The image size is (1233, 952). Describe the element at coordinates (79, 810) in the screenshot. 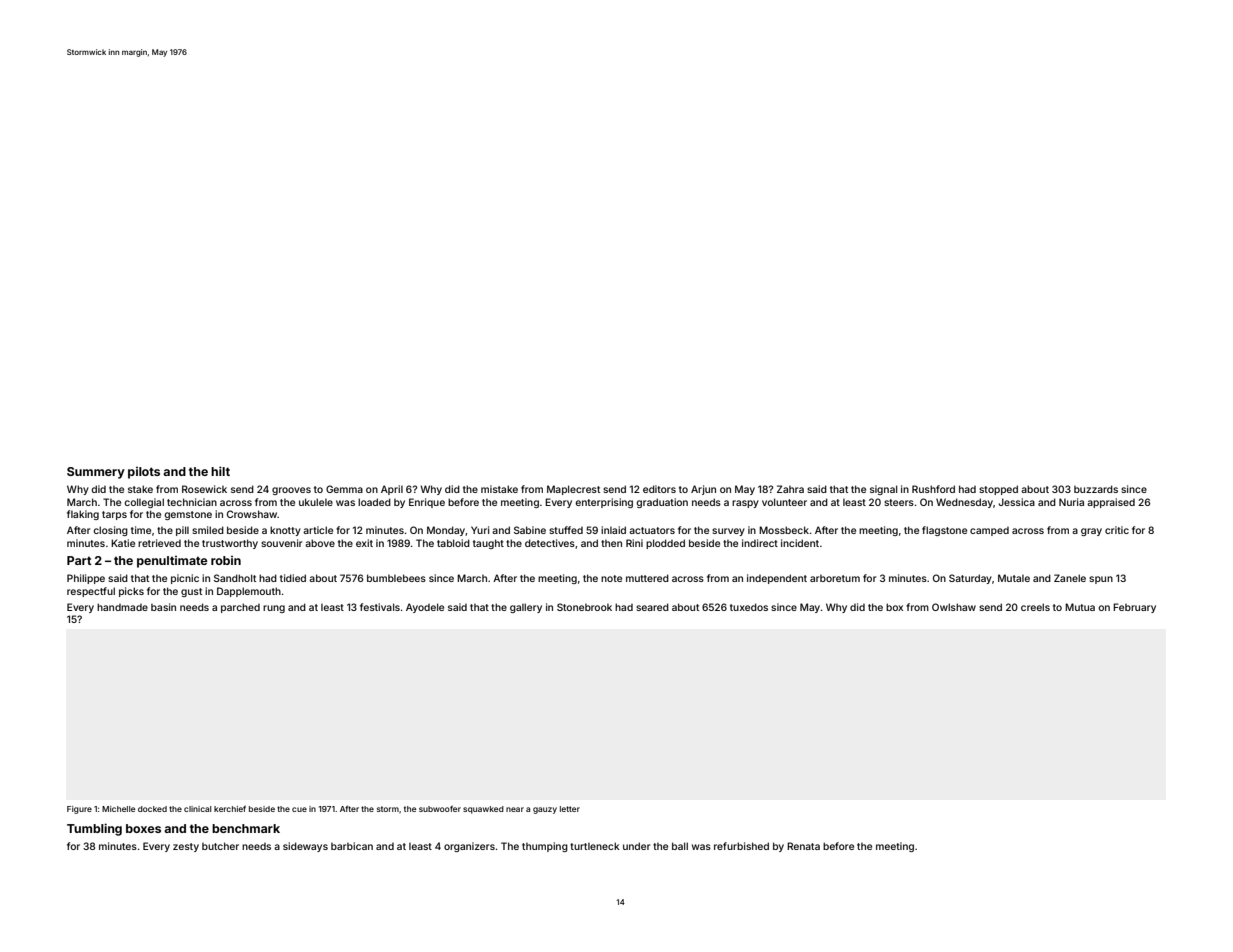

I see `Figure` at that location.
